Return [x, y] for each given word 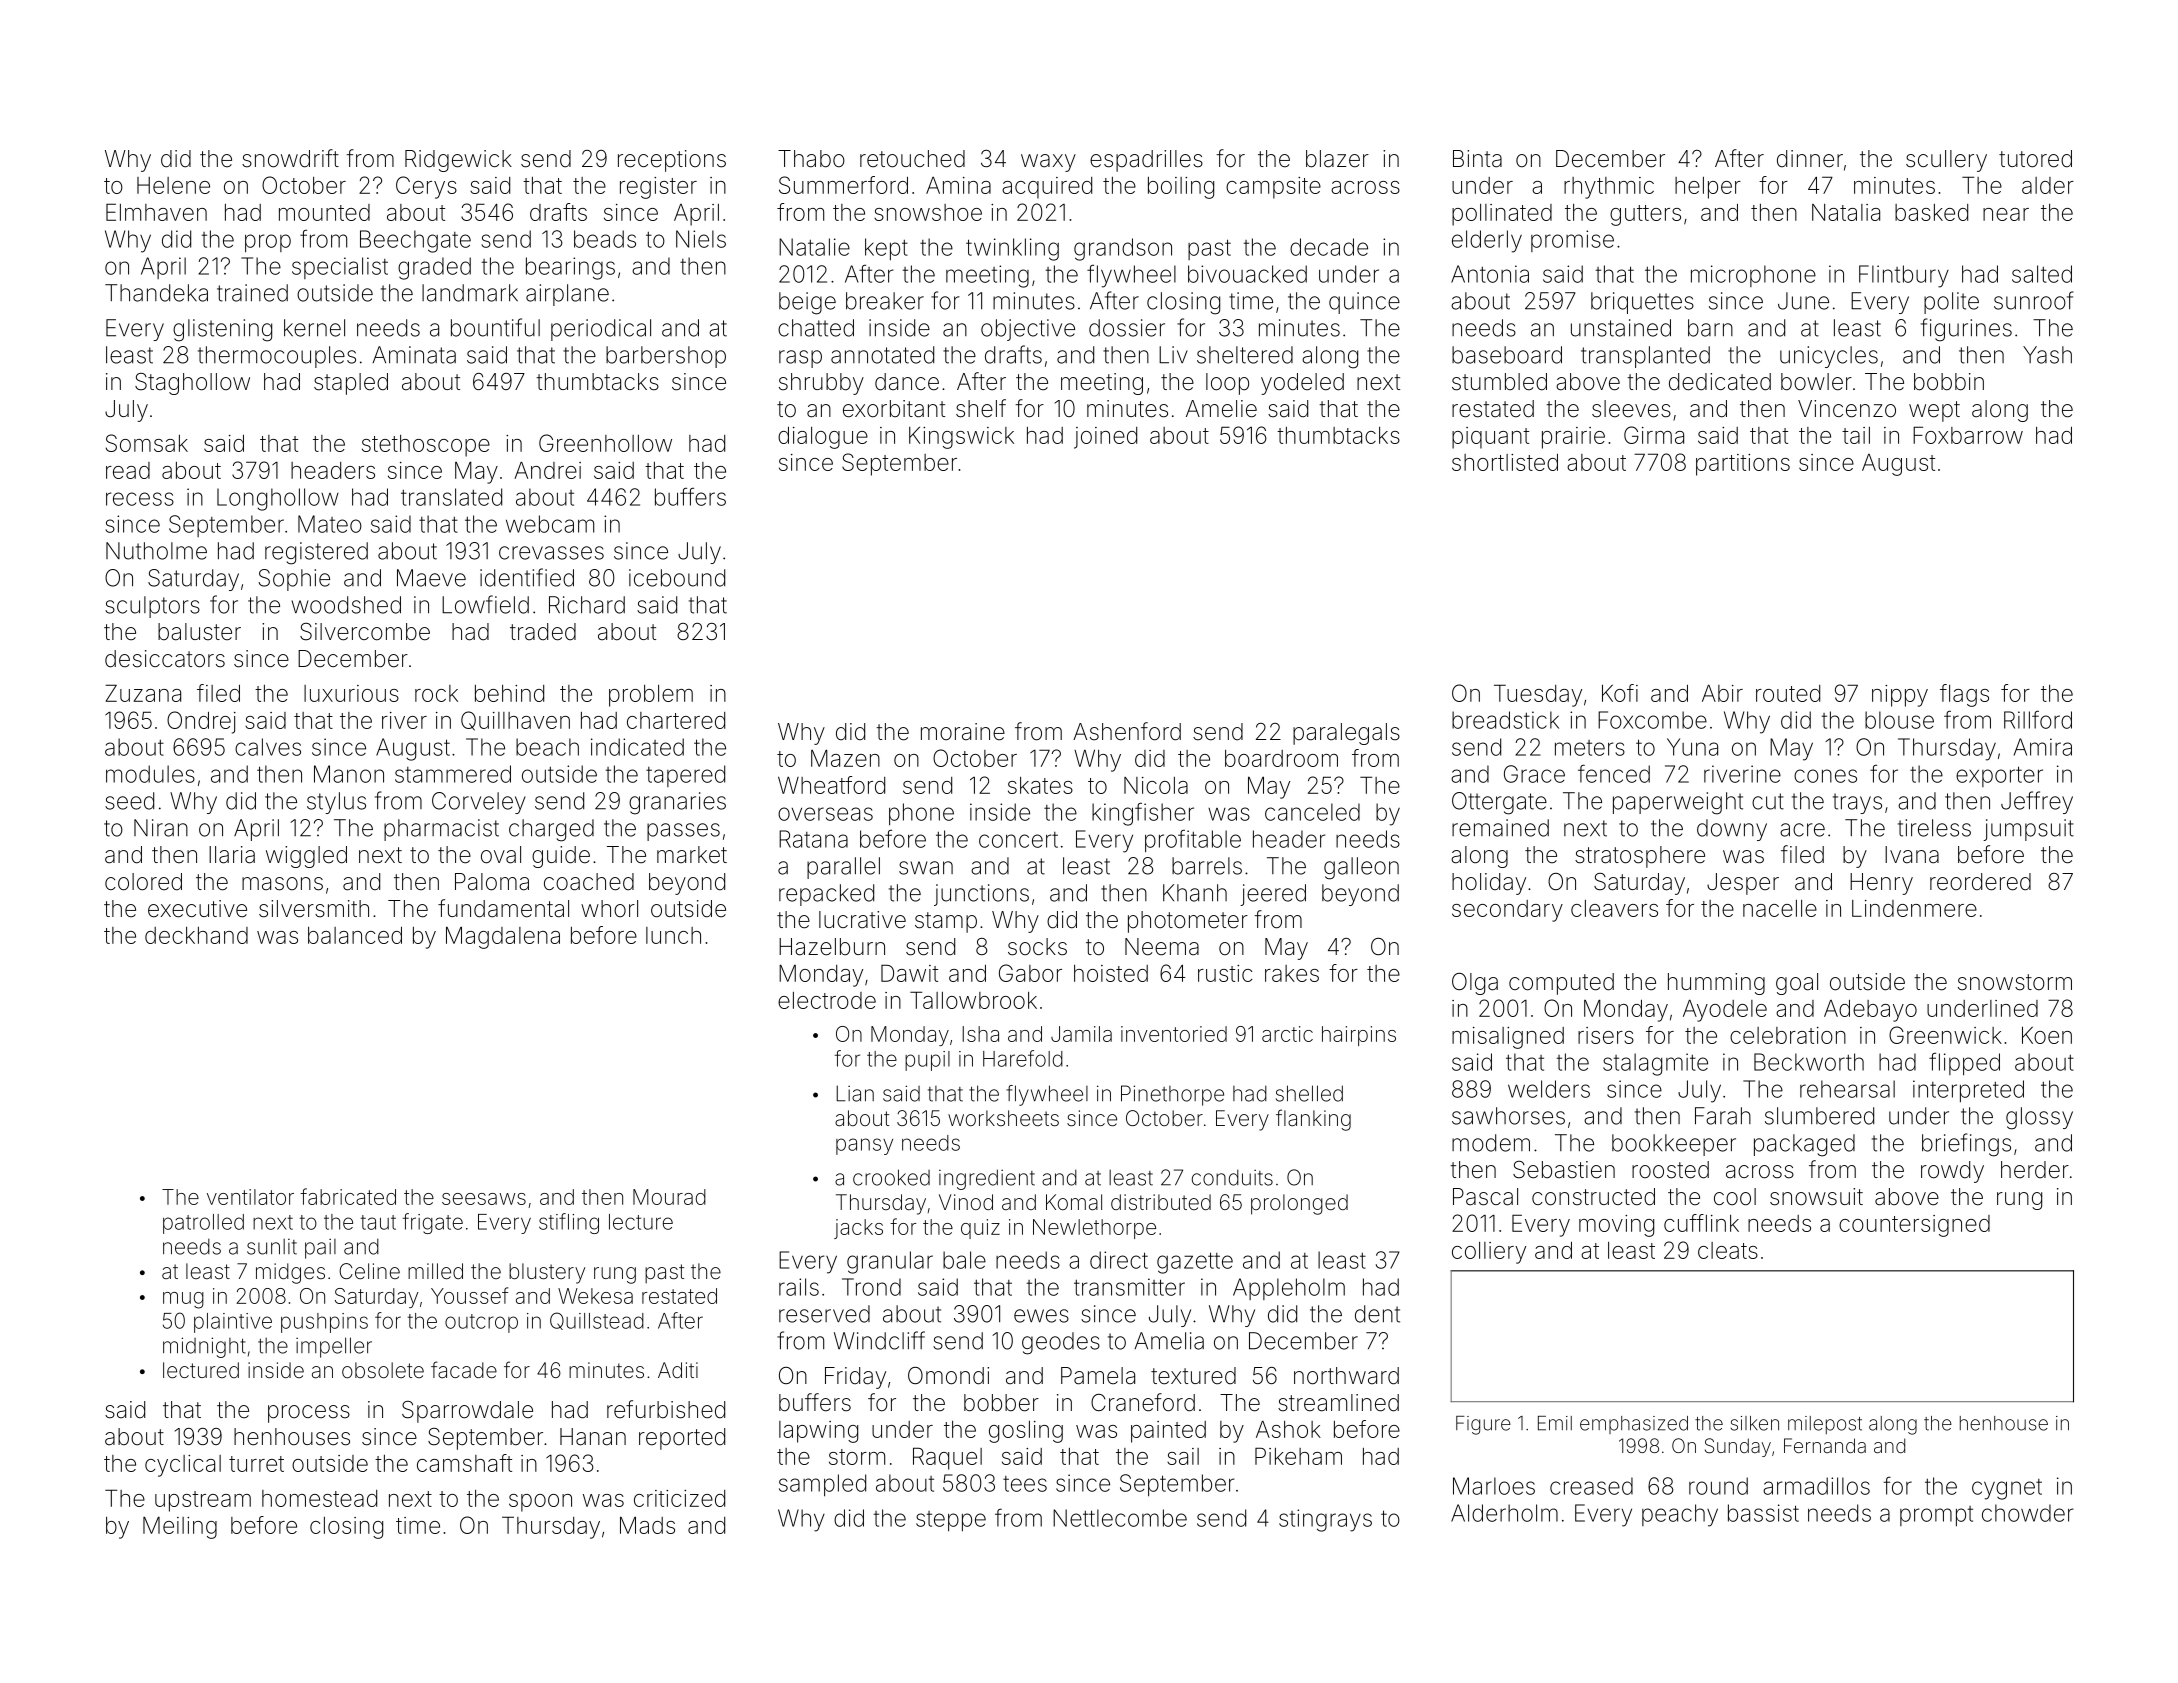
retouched [912, 159]
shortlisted [1505, 462]
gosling [1026, 1432]
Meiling [180, 1527]
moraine [963, 732]
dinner [1810, 159]
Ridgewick [458, 161]
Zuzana [143, 693]
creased [1591, 1486]
